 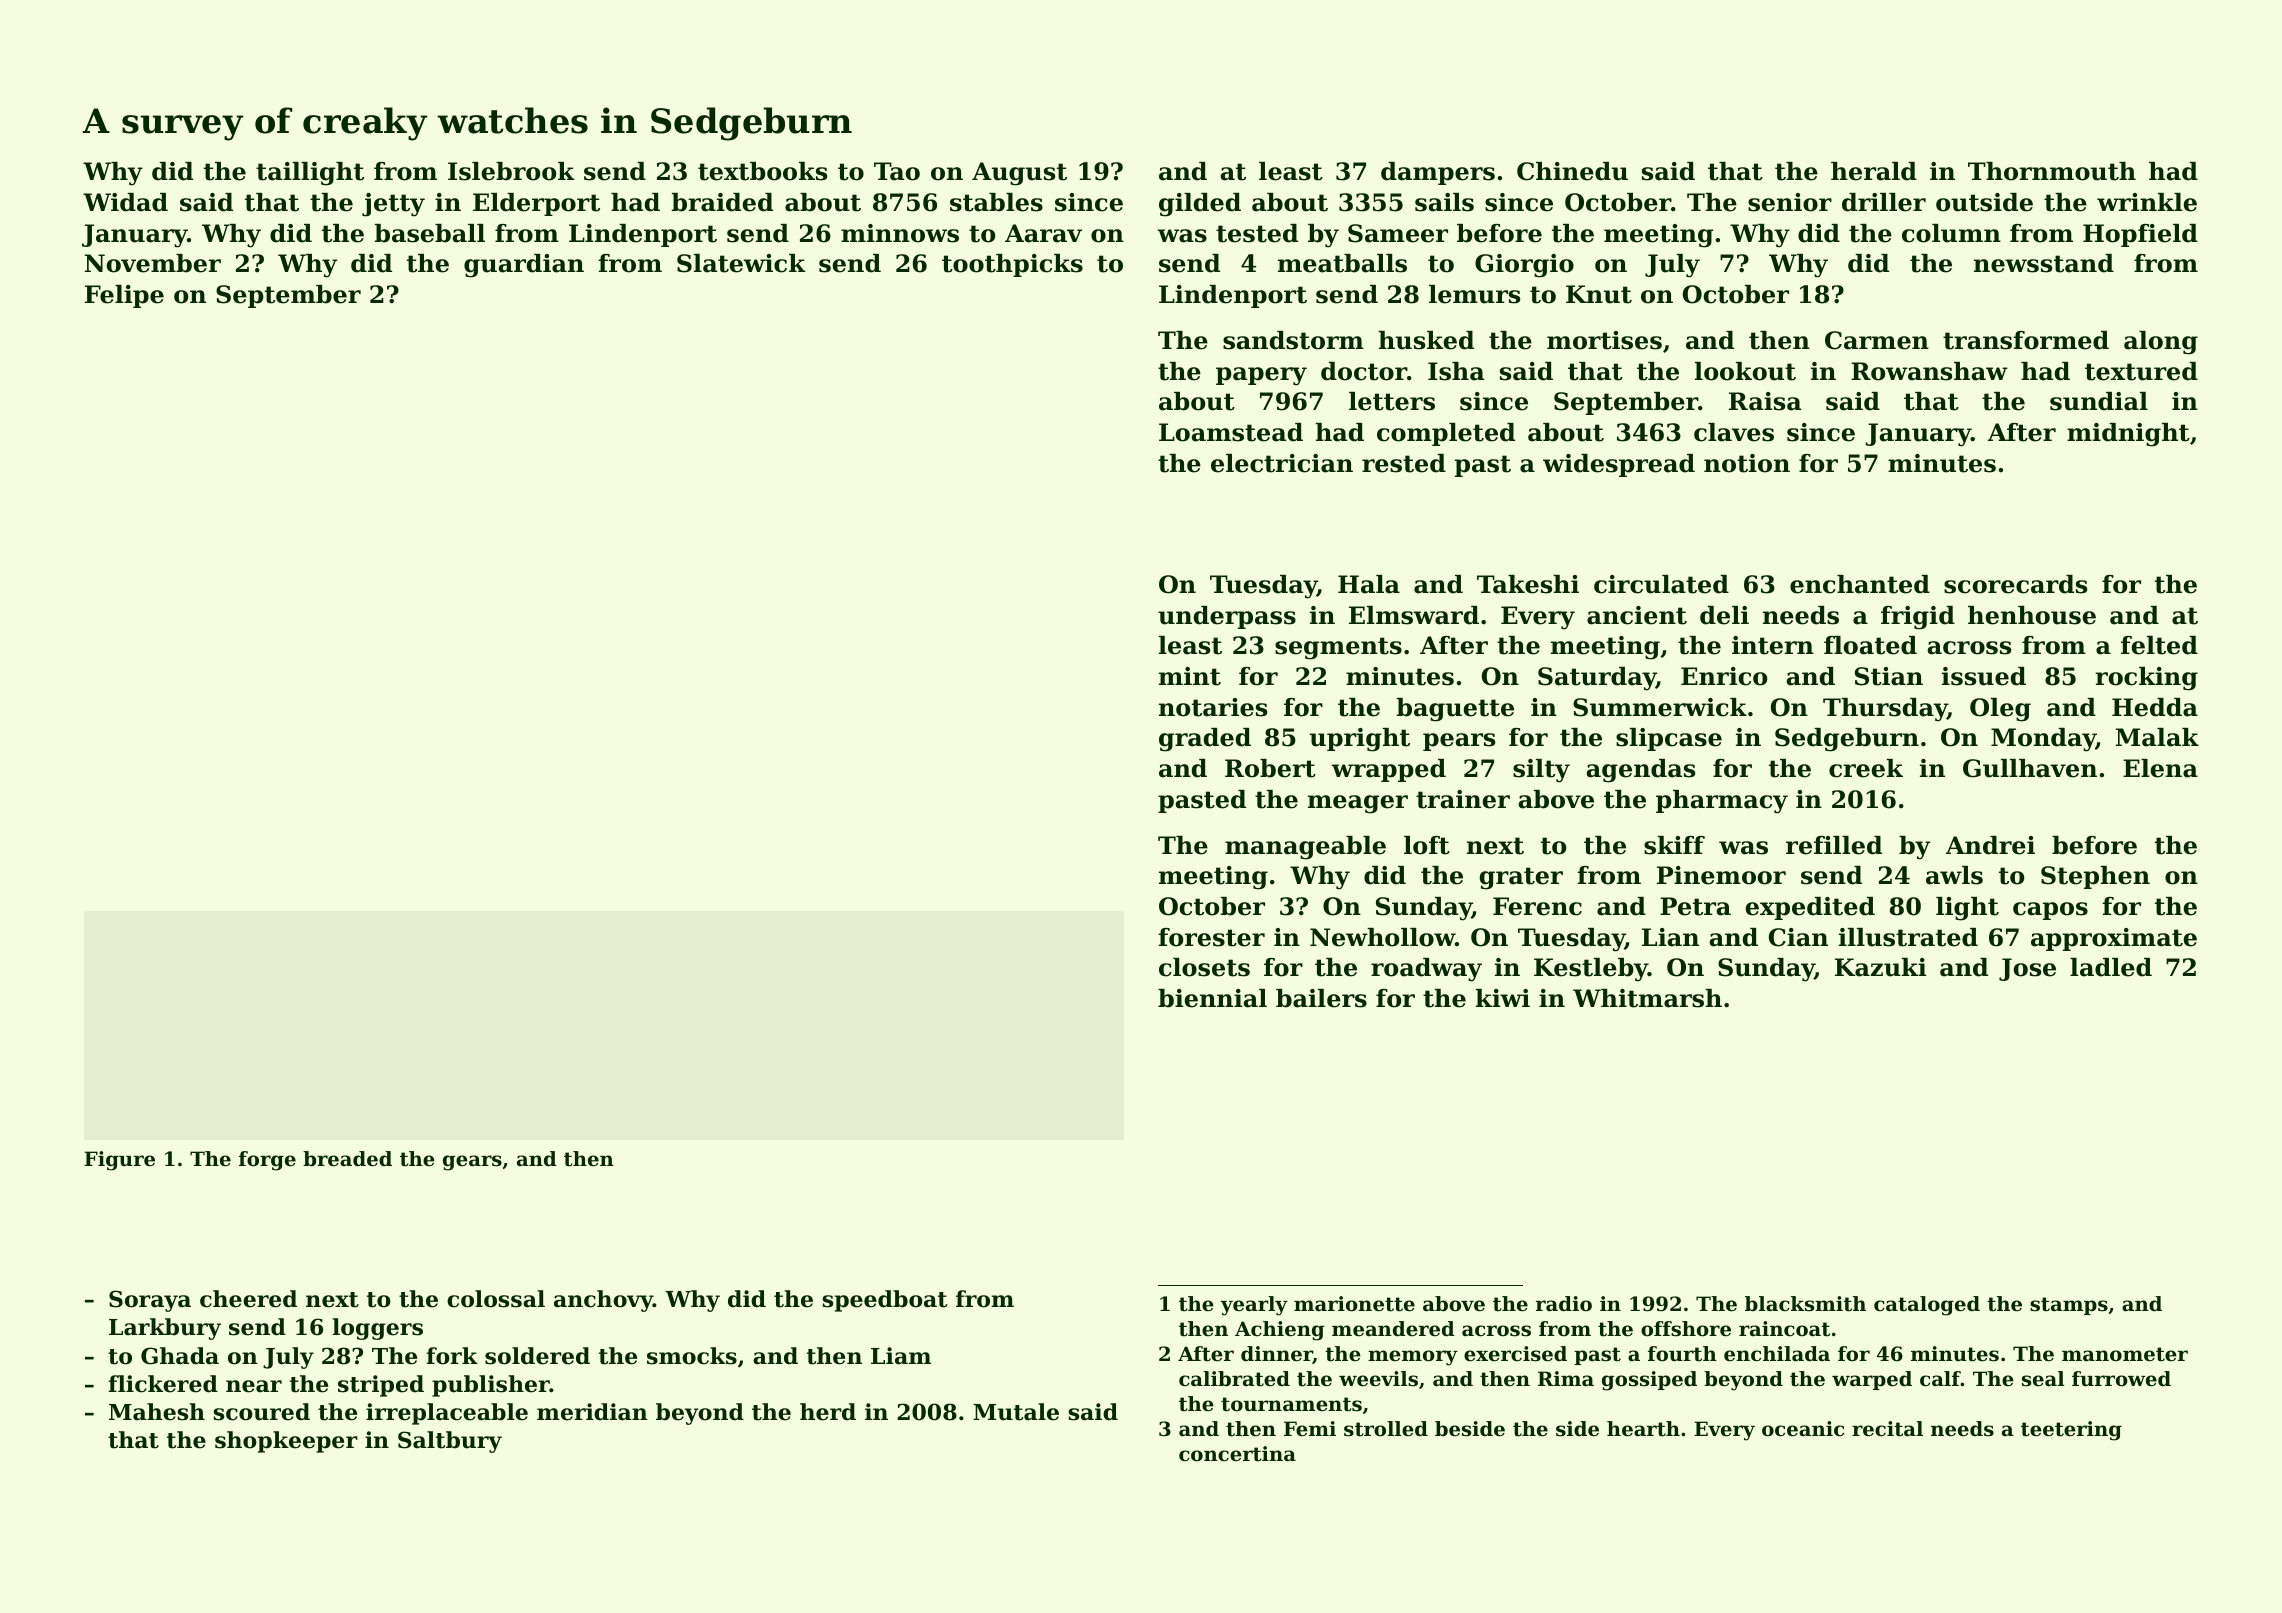 I want to click on Giorgio, so click(x=1524, y=266).
